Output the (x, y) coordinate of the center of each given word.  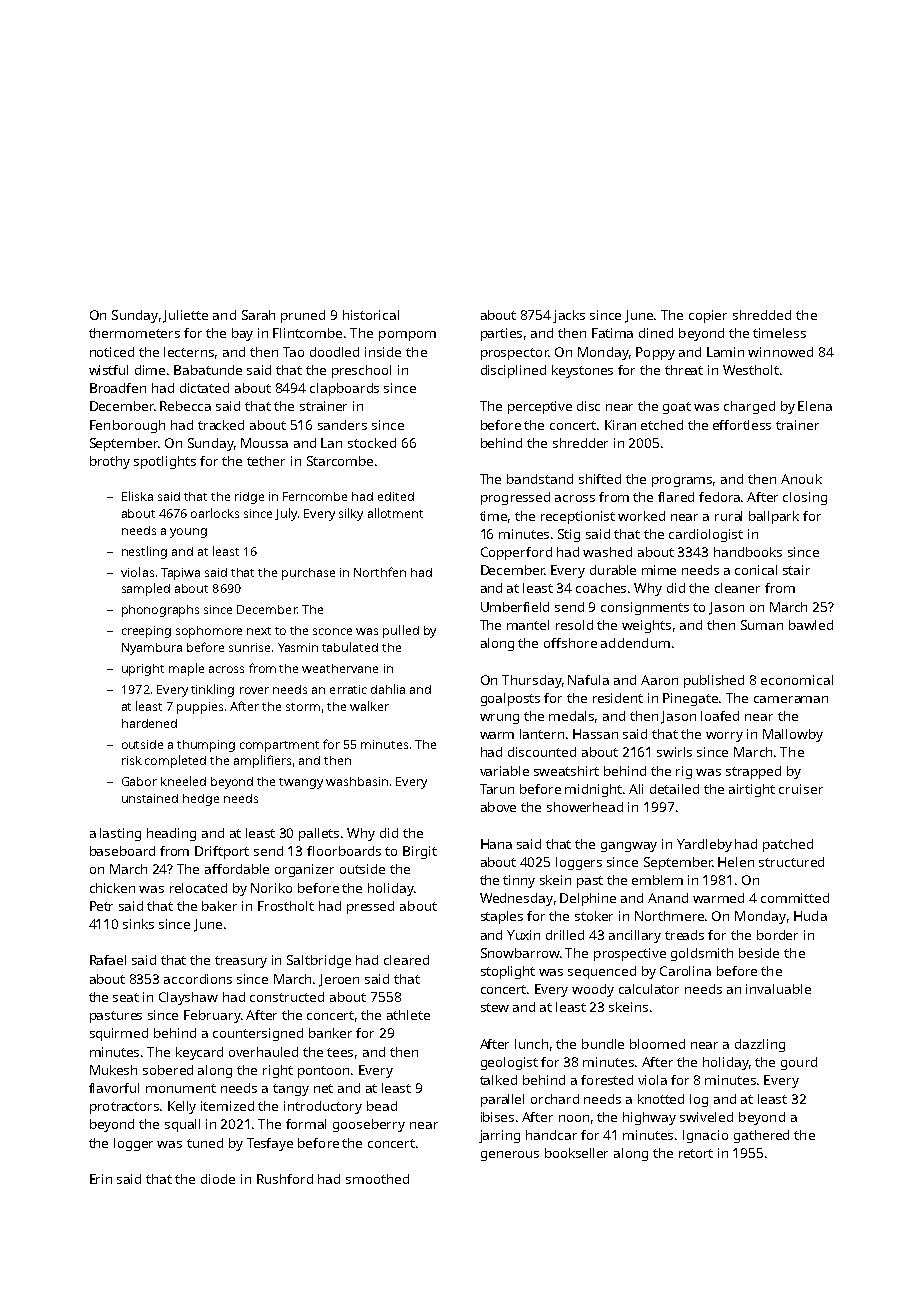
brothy (110, 462)
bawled (811, 625)
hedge (201, 800)
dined (656, 333)
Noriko (271, 888)
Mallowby (793, 735)
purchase (308, 574)
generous (510, 1156)
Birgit (420, 852)
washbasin (357, 781)
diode (218, 1179)
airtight (752, 790)
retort (696, 1153)
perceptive (540, 407)
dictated (204, 388)
